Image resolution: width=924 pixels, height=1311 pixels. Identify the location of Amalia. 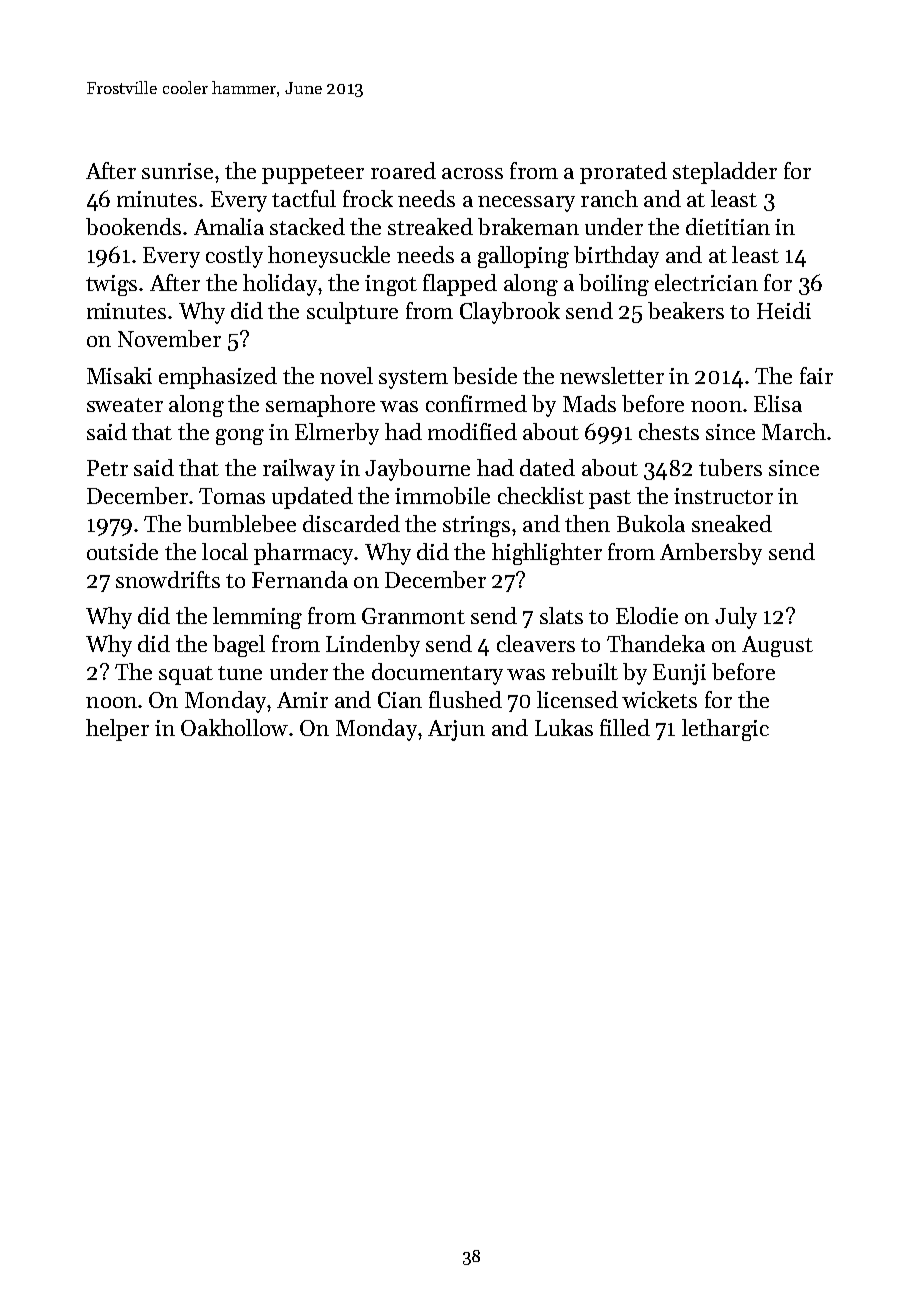
(229, 226).
